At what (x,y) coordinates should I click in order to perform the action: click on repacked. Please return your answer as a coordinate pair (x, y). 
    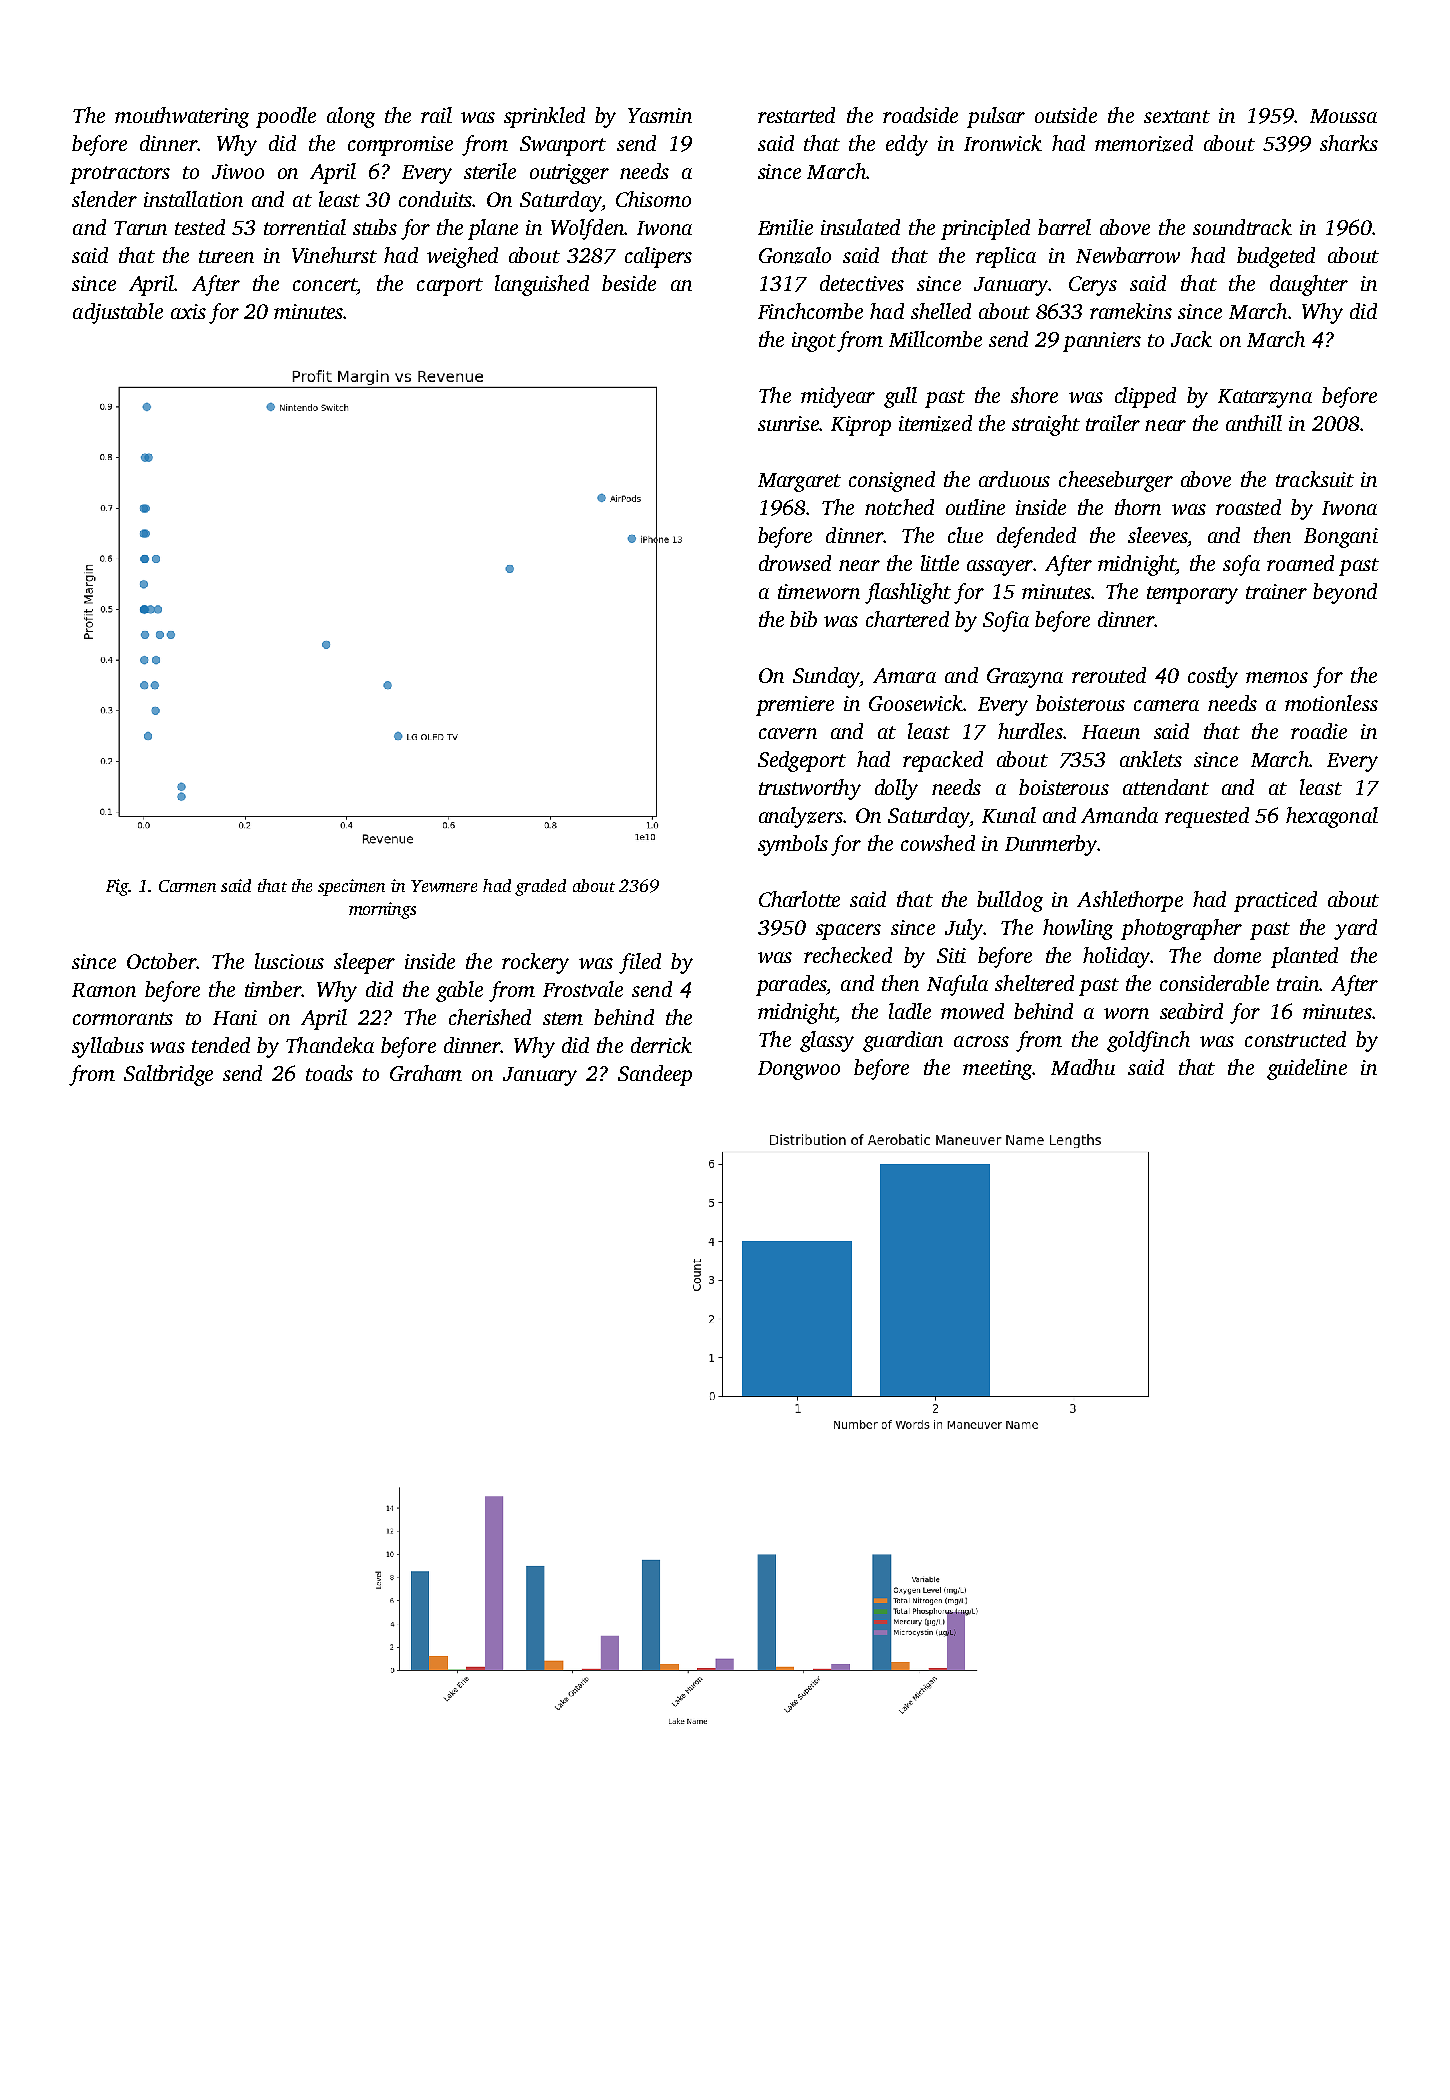
    Looking at the image, I should click on (943, 761).
